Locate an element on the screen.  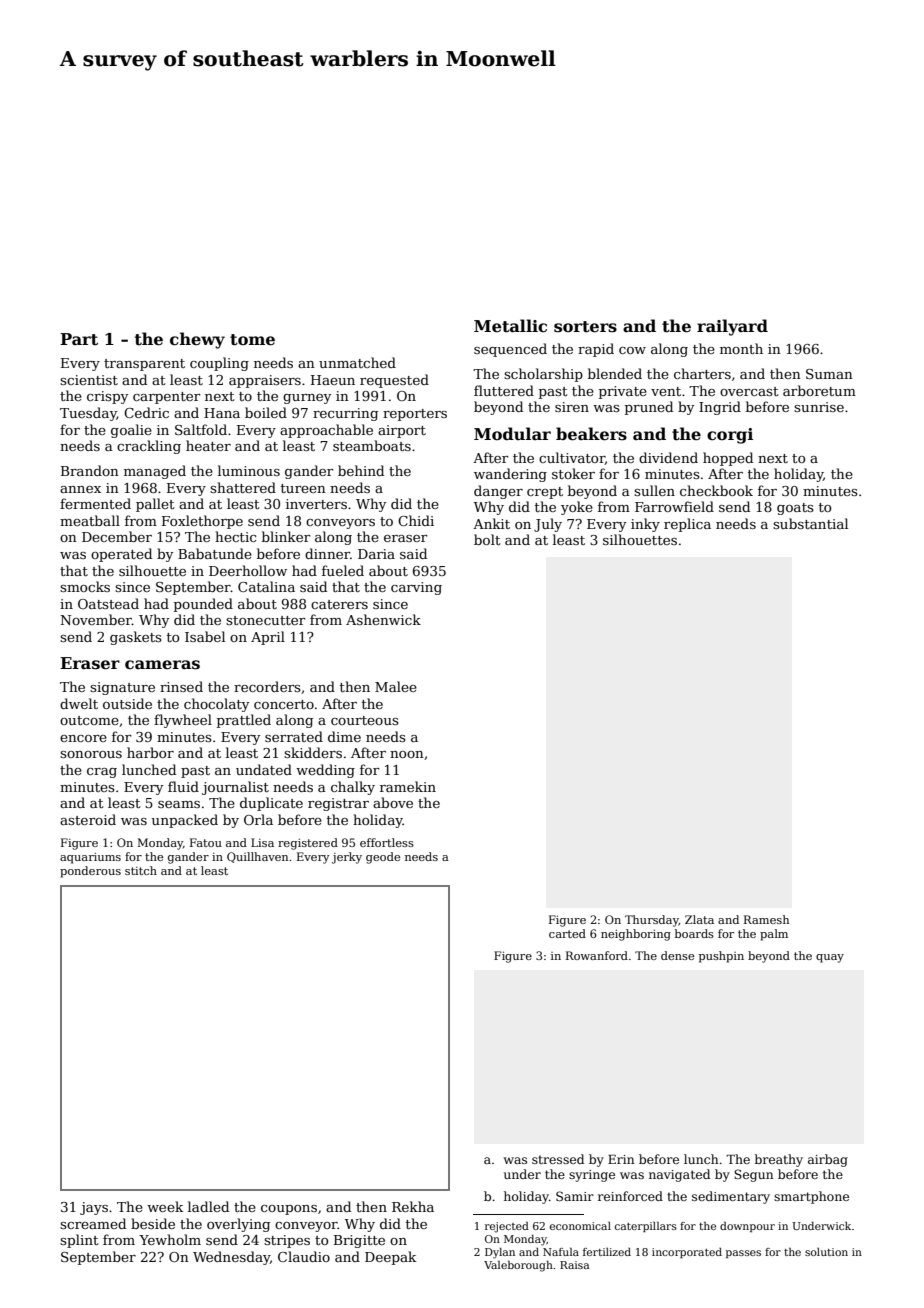
quay is located at coordinates (830, 958).
